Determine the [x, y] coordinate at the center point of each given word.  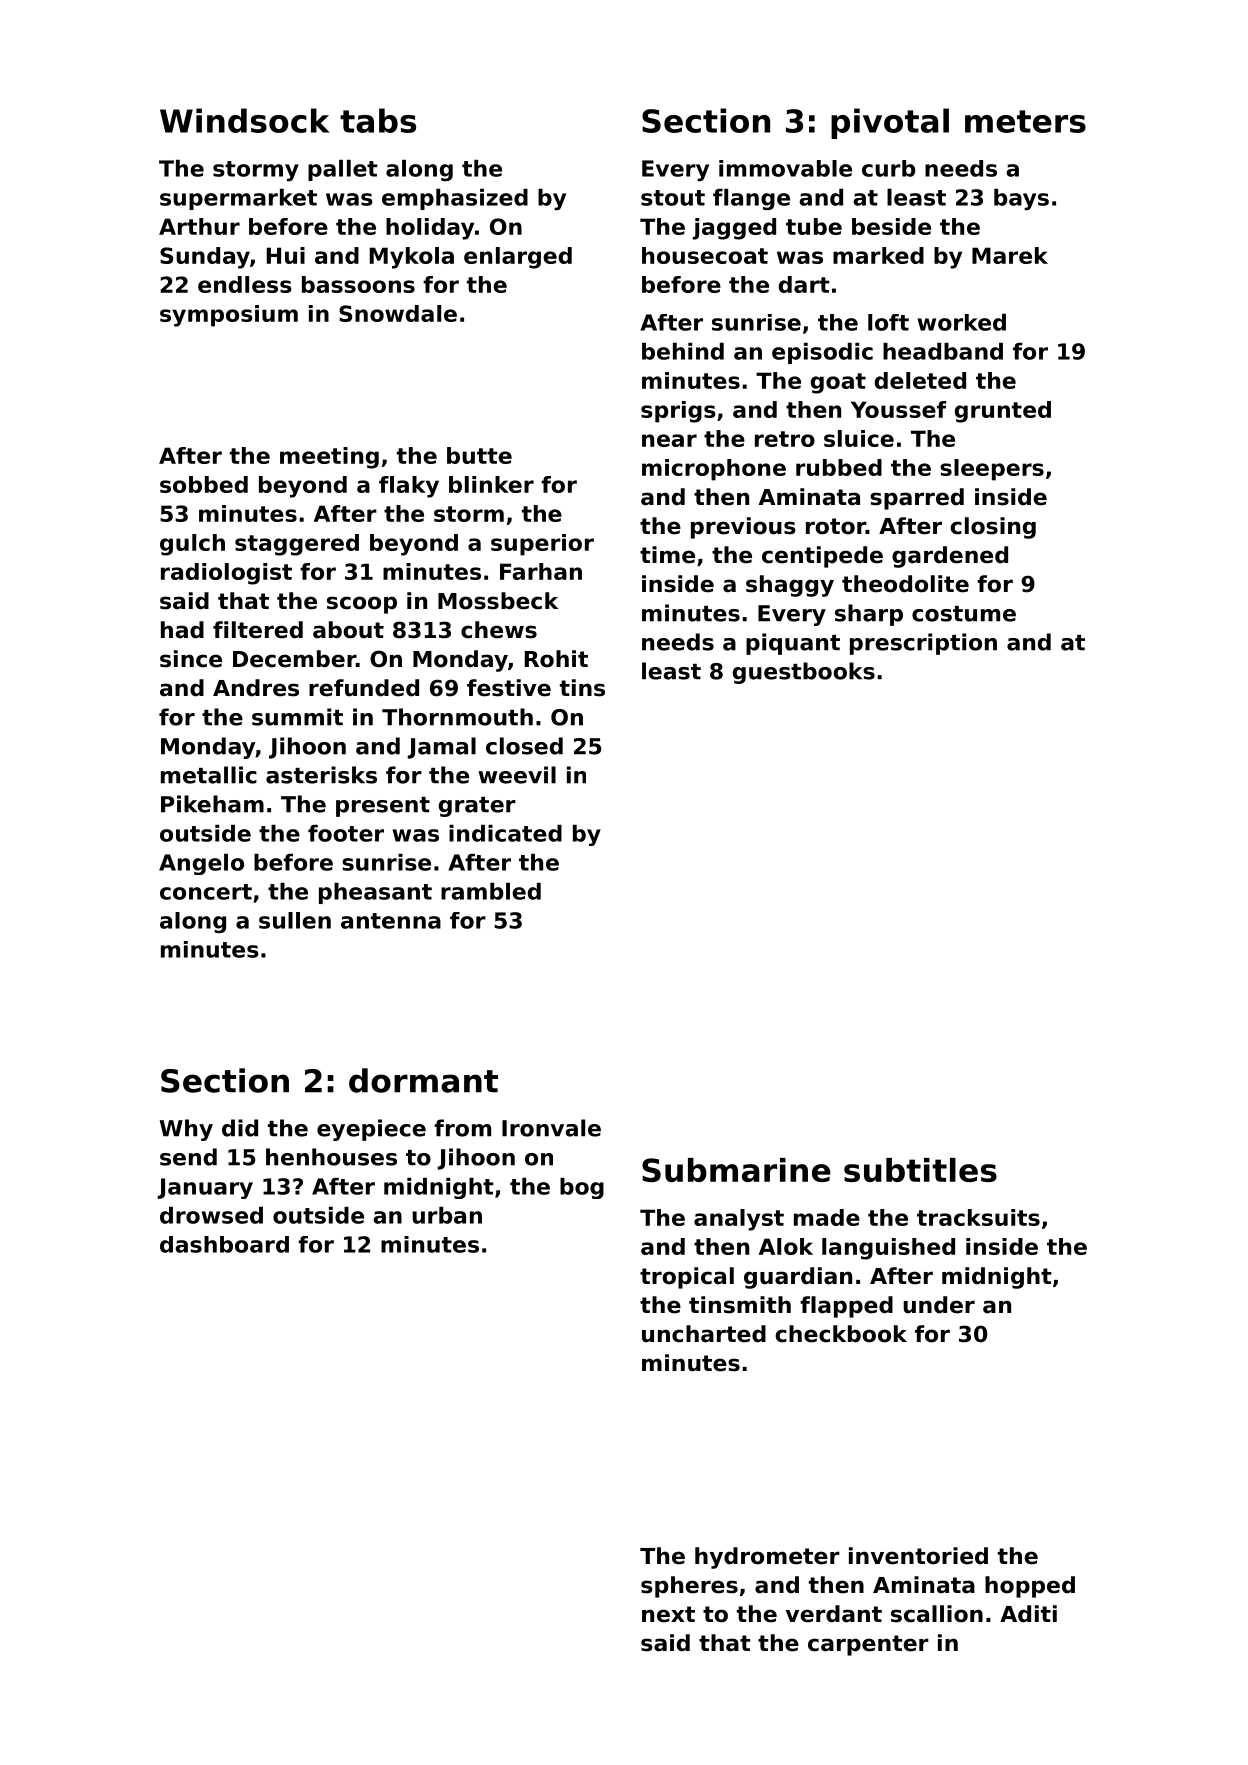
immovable [785, 168]
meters [1025, 121]
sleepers [992, 470]
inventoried [918, 1556]
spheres [689, 1587]
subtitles [920, 1170]
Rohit [556, 659]
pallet [343, 170]
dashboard [224, 1244]
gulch [192, 545]
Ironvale [551, 1128]
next [668, 1614]
